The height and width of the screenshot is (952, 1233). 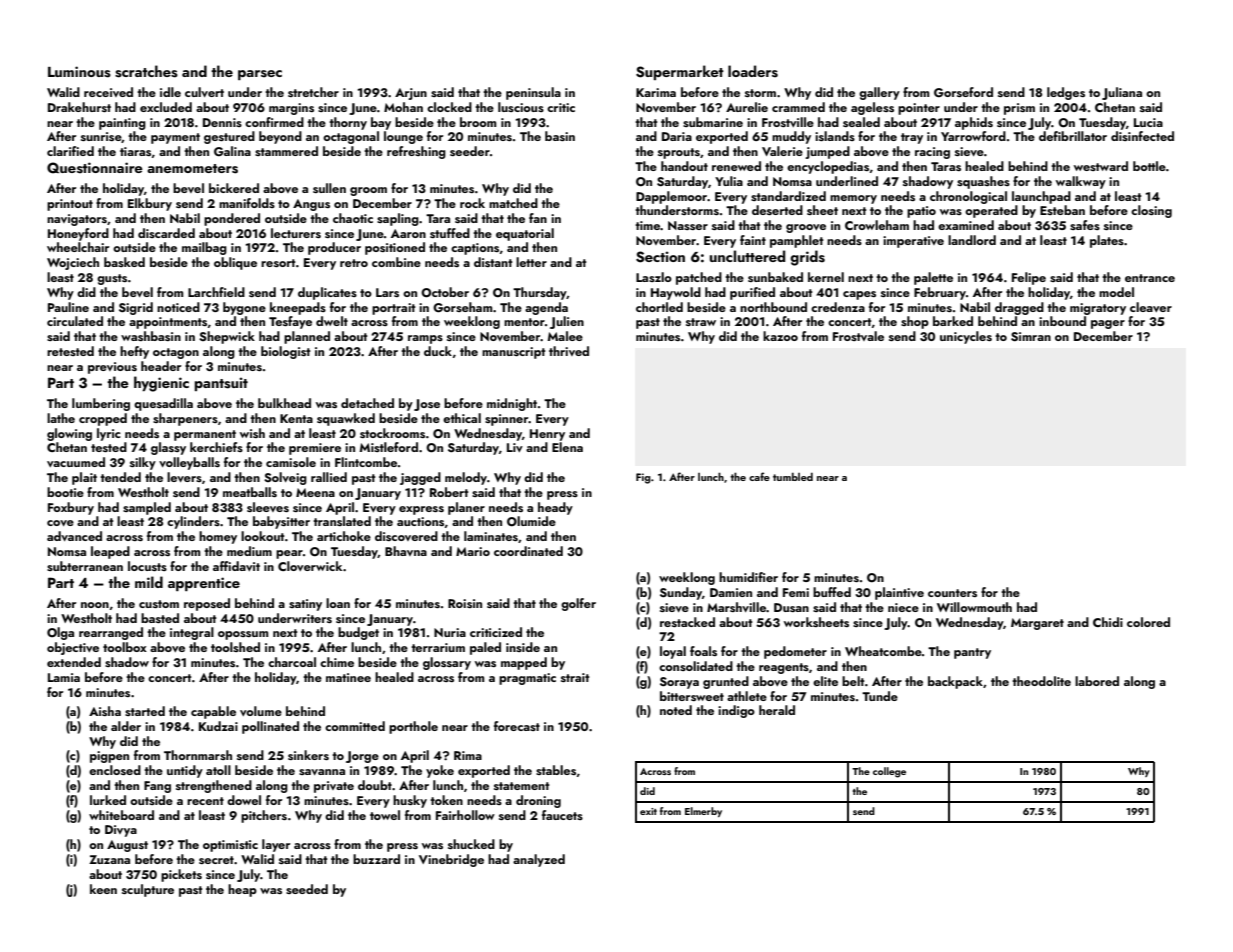 What do you see at coordinates (539, 860) in the screenshot?
I see `analyzed` at bounding box center [539, 860].
